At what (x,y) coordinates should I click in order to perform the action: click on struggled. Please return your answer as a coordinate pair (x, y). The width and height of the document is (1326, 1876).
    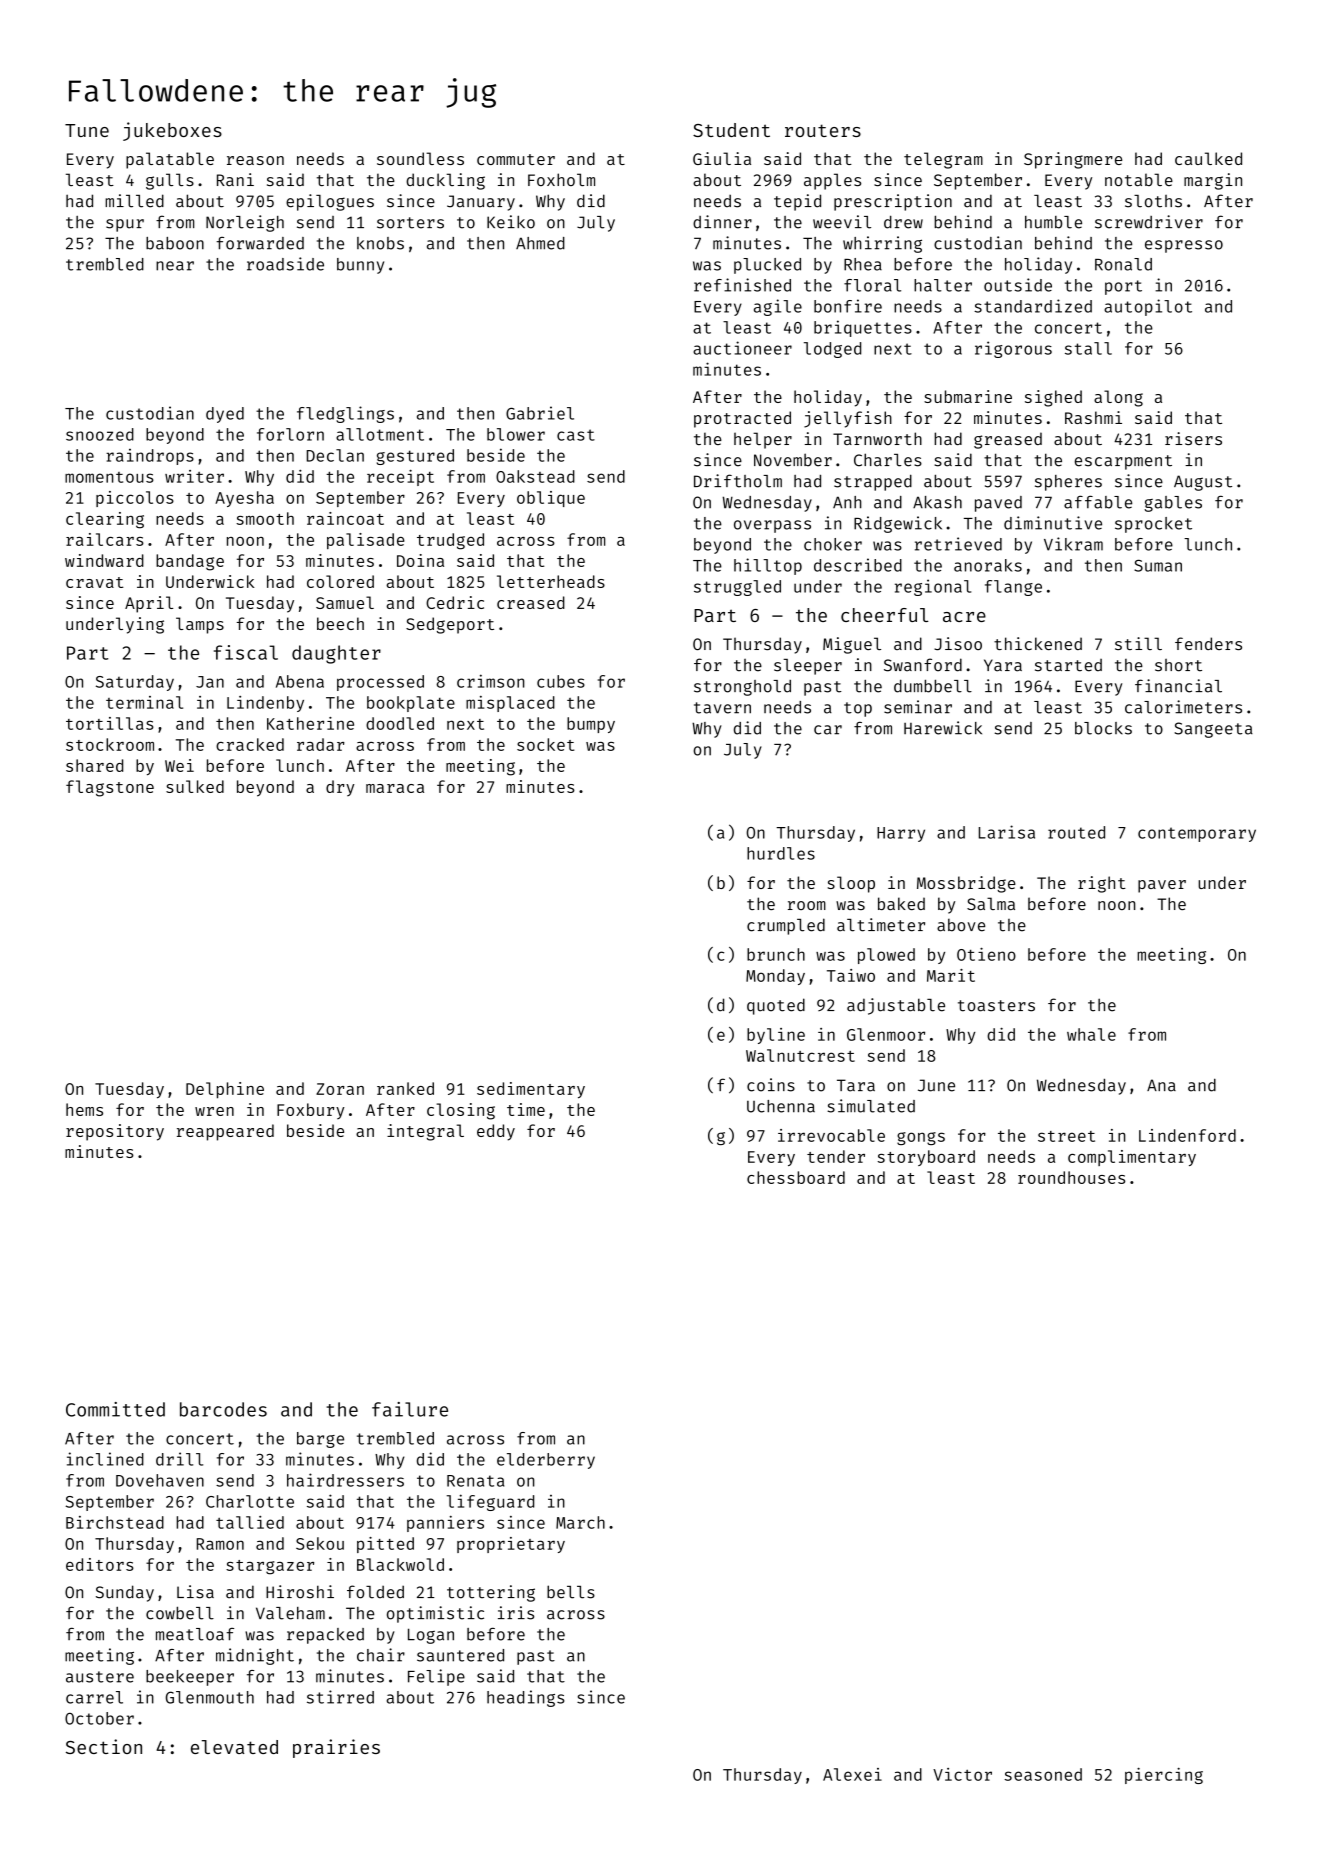
    Looking at the image, I should click on (737, 588).
